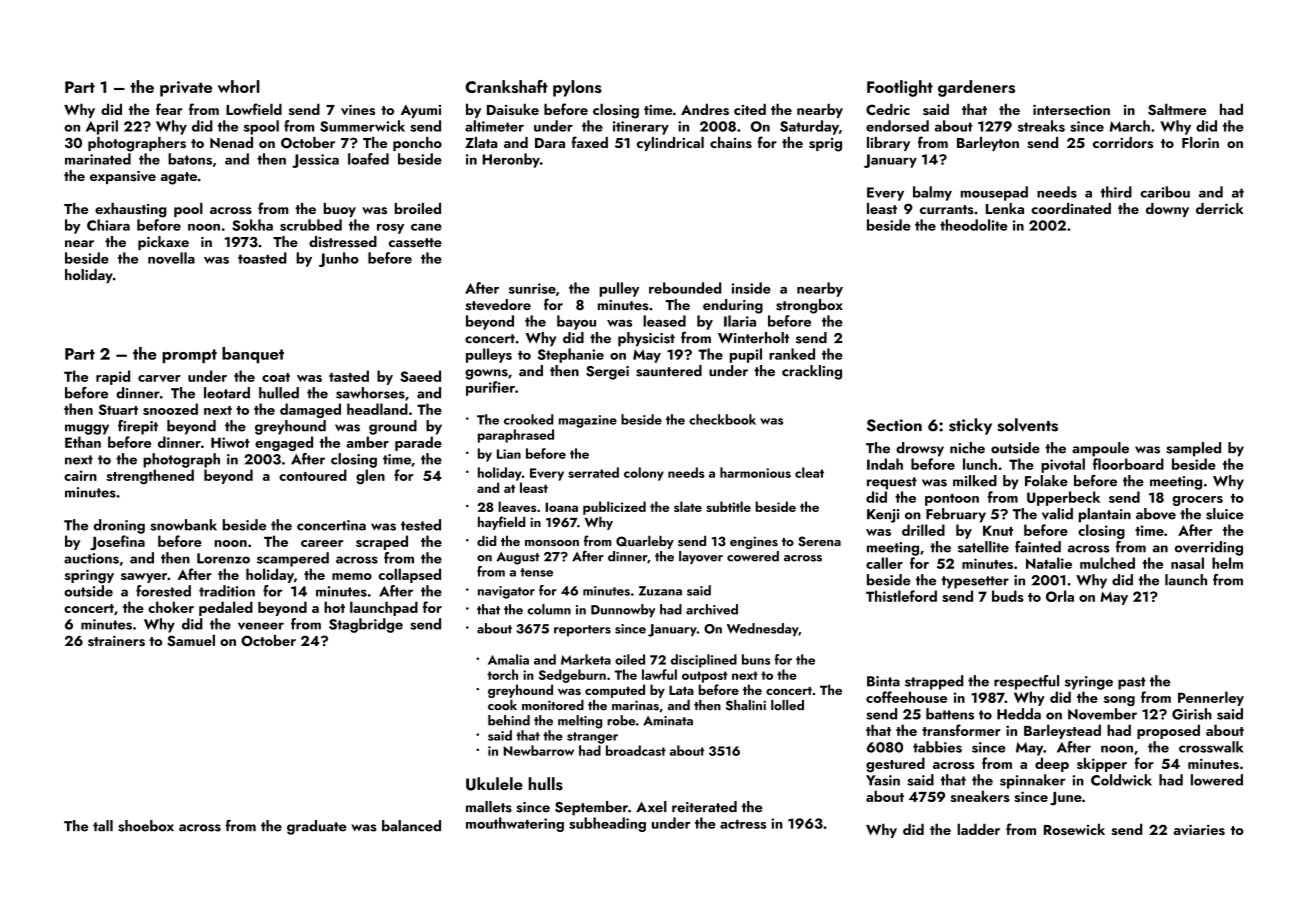  I want to click on graduate, so click(316, 827).
